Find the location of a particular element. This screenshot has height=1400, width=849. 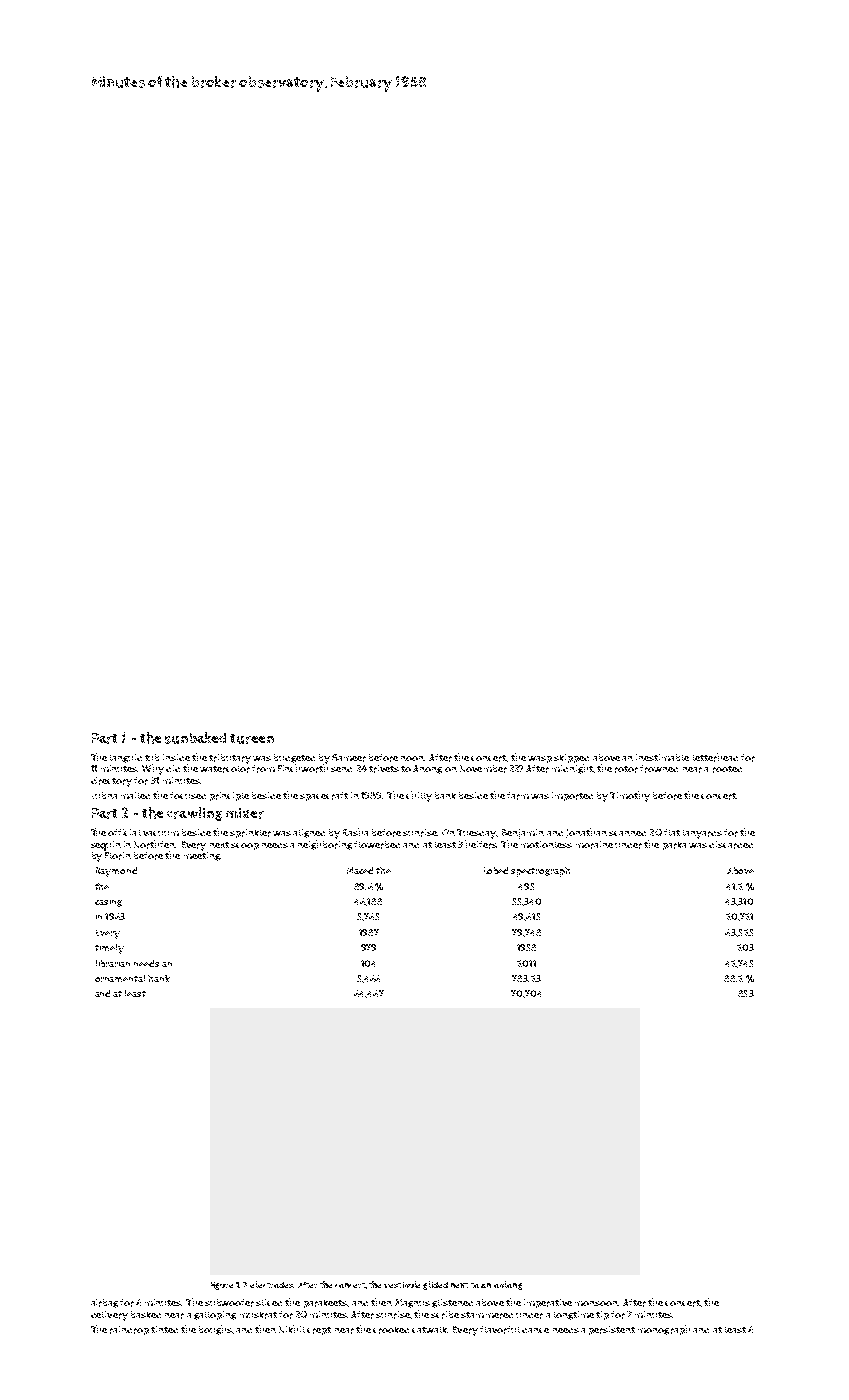

tinted is located at coordinates (164, 1329).
